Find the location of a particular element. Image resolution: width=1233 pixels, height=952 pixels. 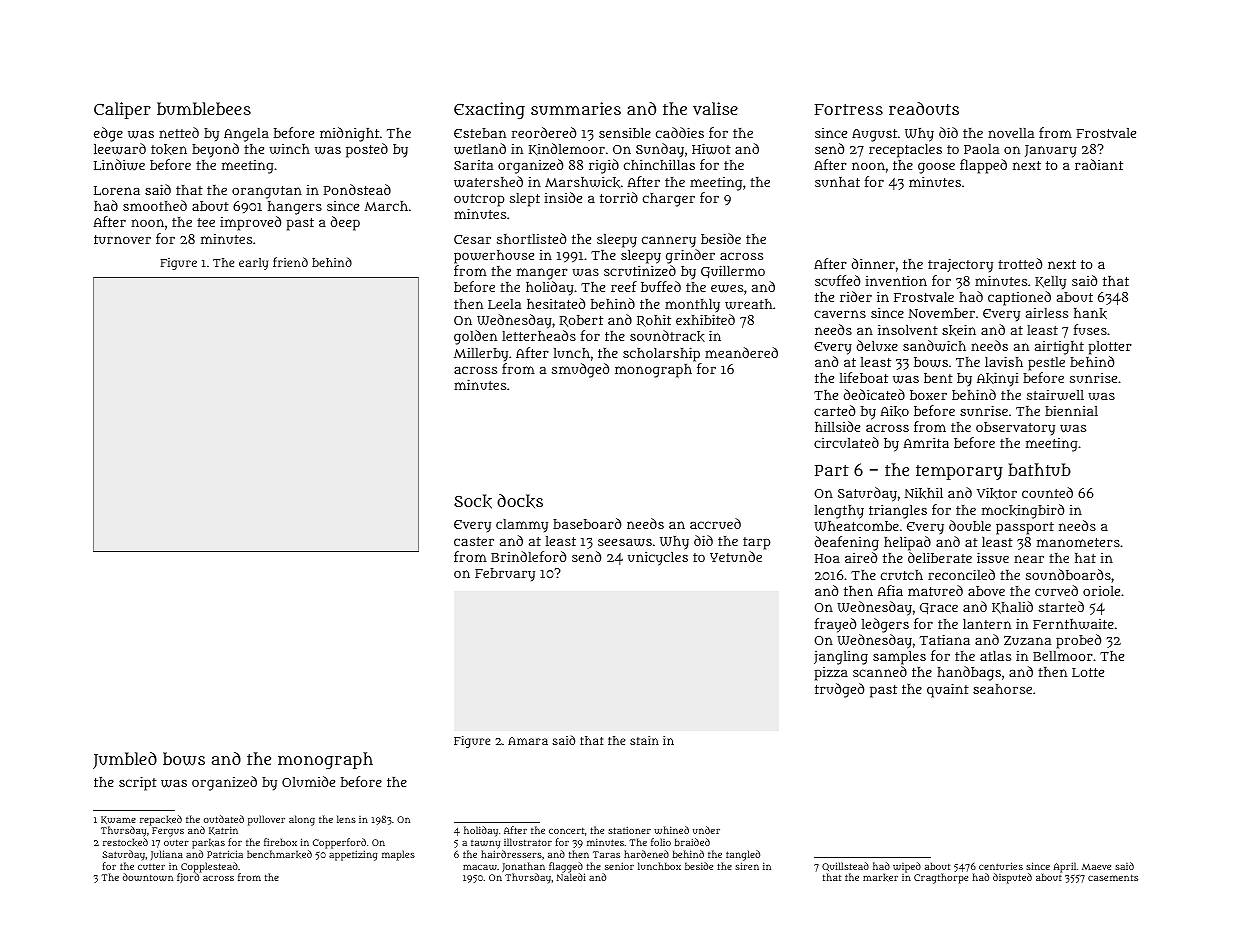

passport is located at coordinates (1025, 528).
